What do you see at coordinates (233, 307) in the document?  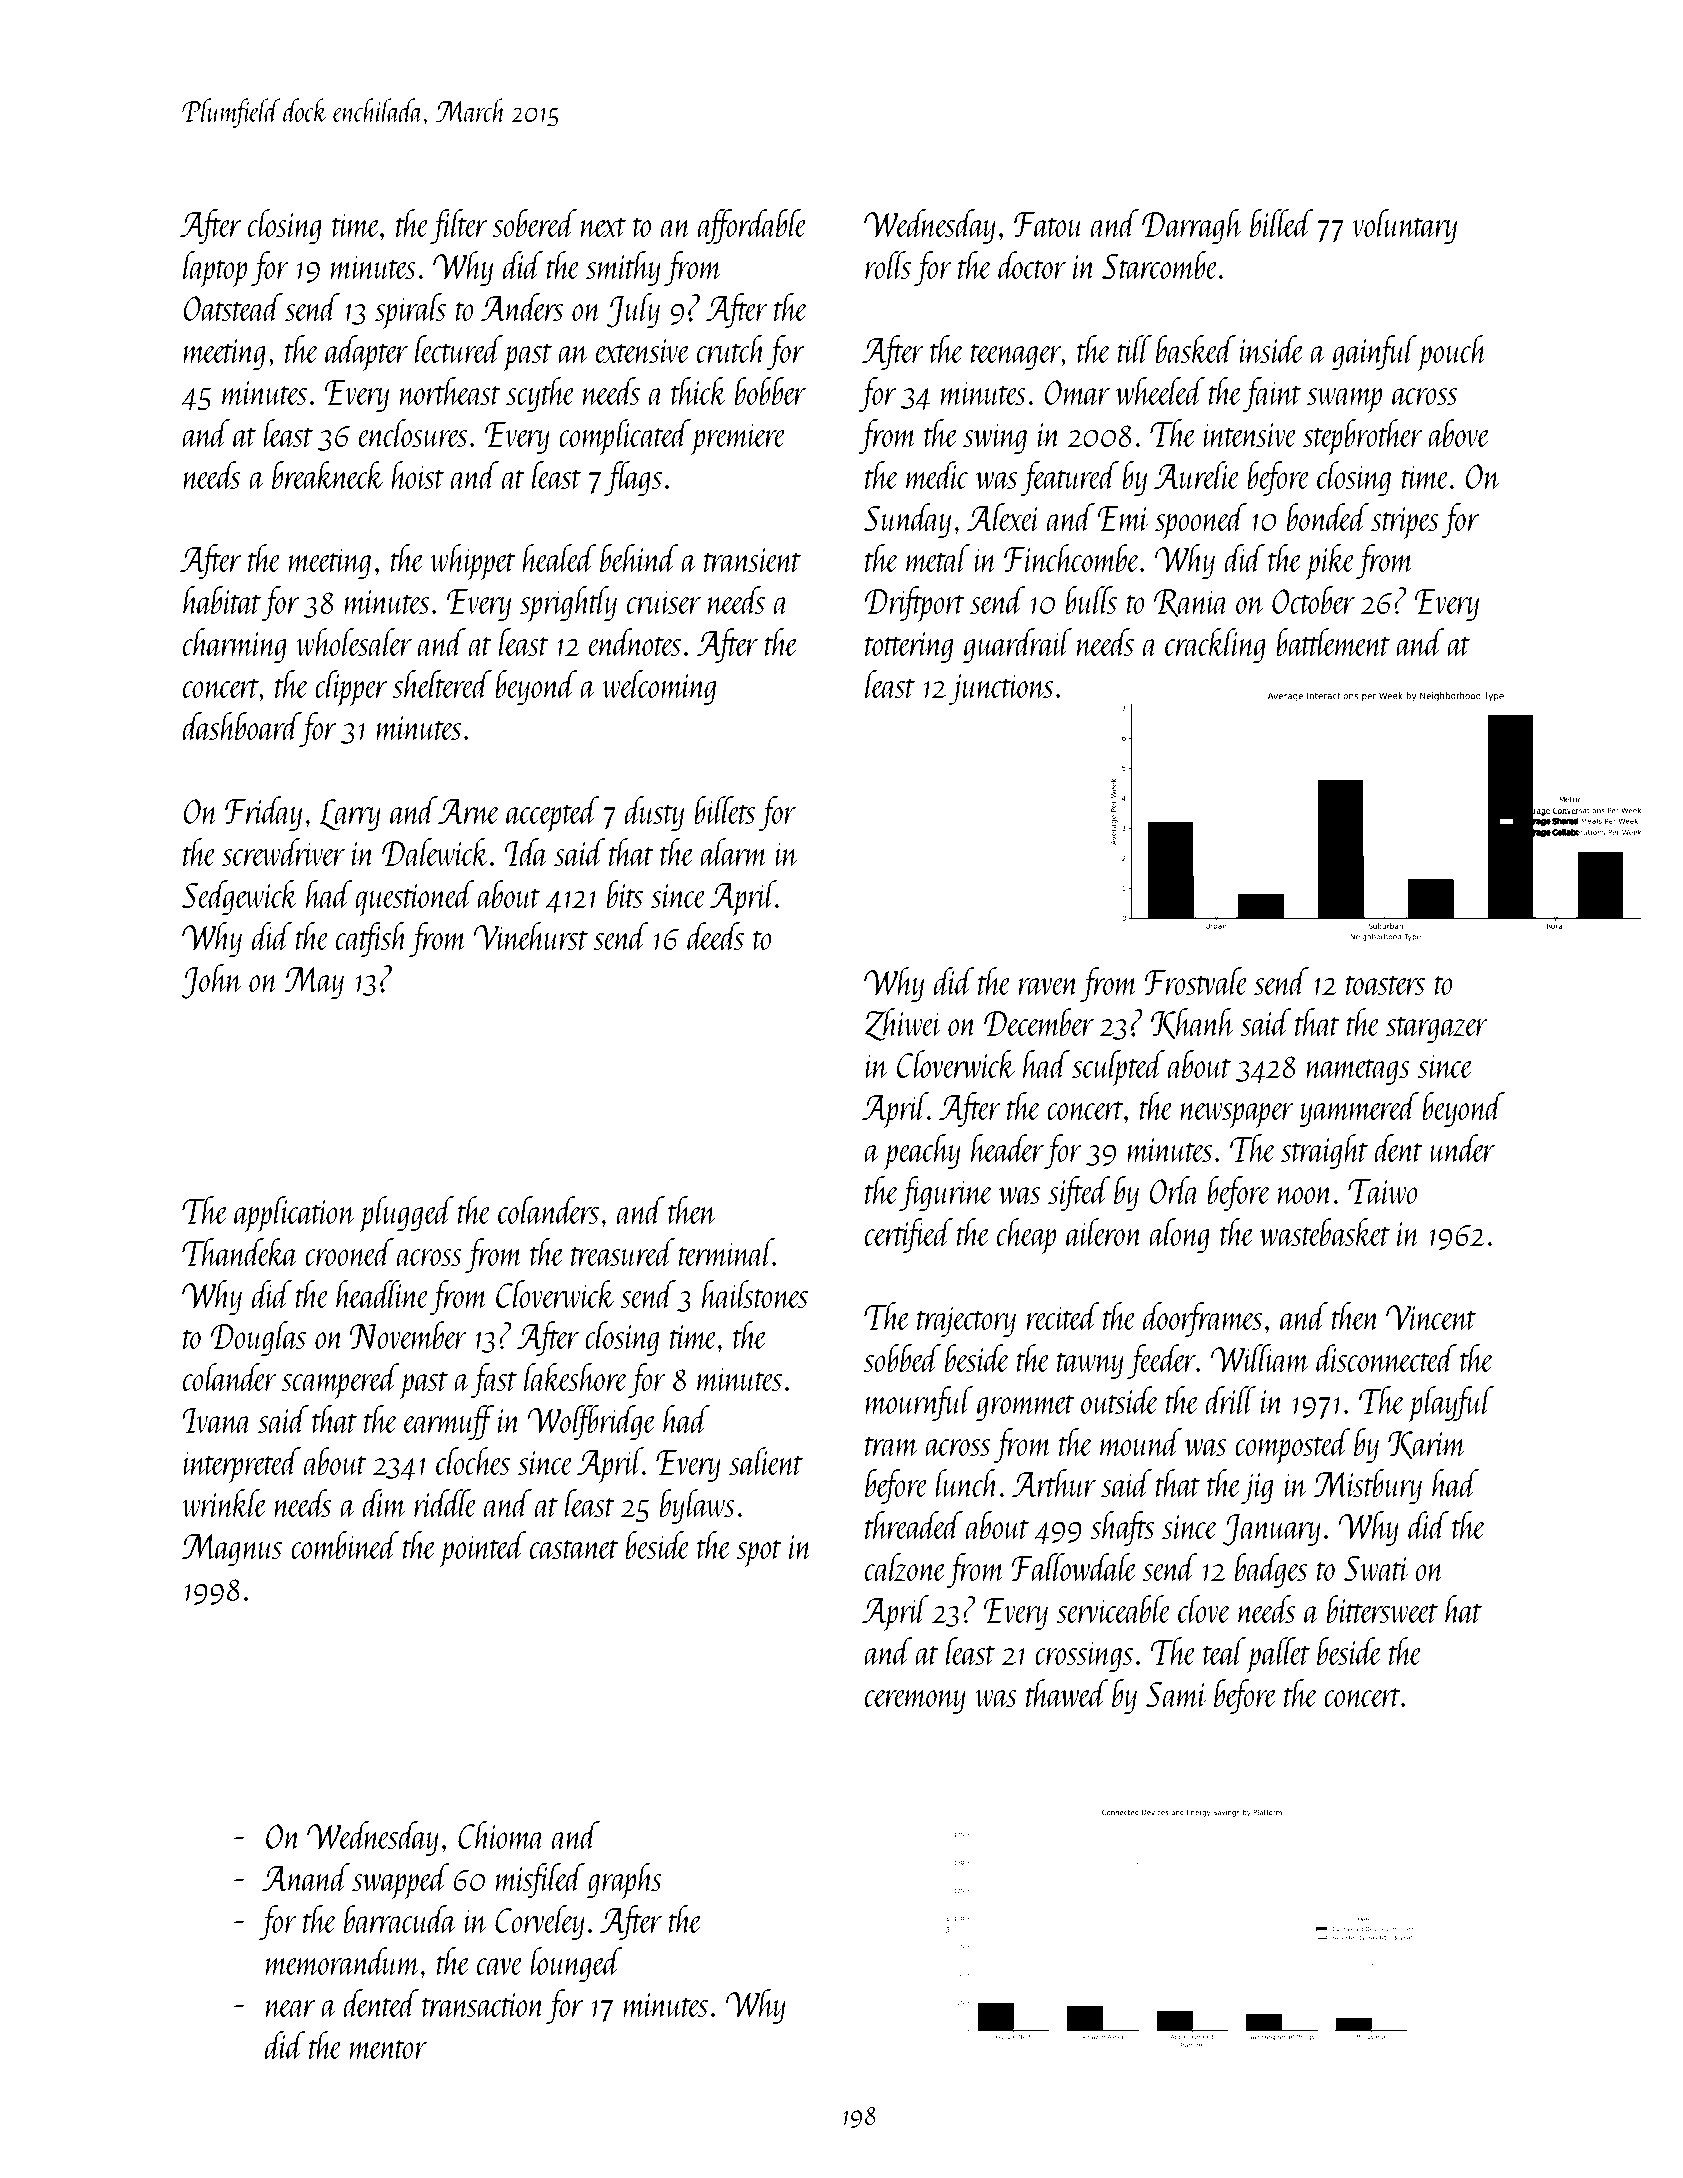 I see `Oatstead` at bounding box center [233, 307].
